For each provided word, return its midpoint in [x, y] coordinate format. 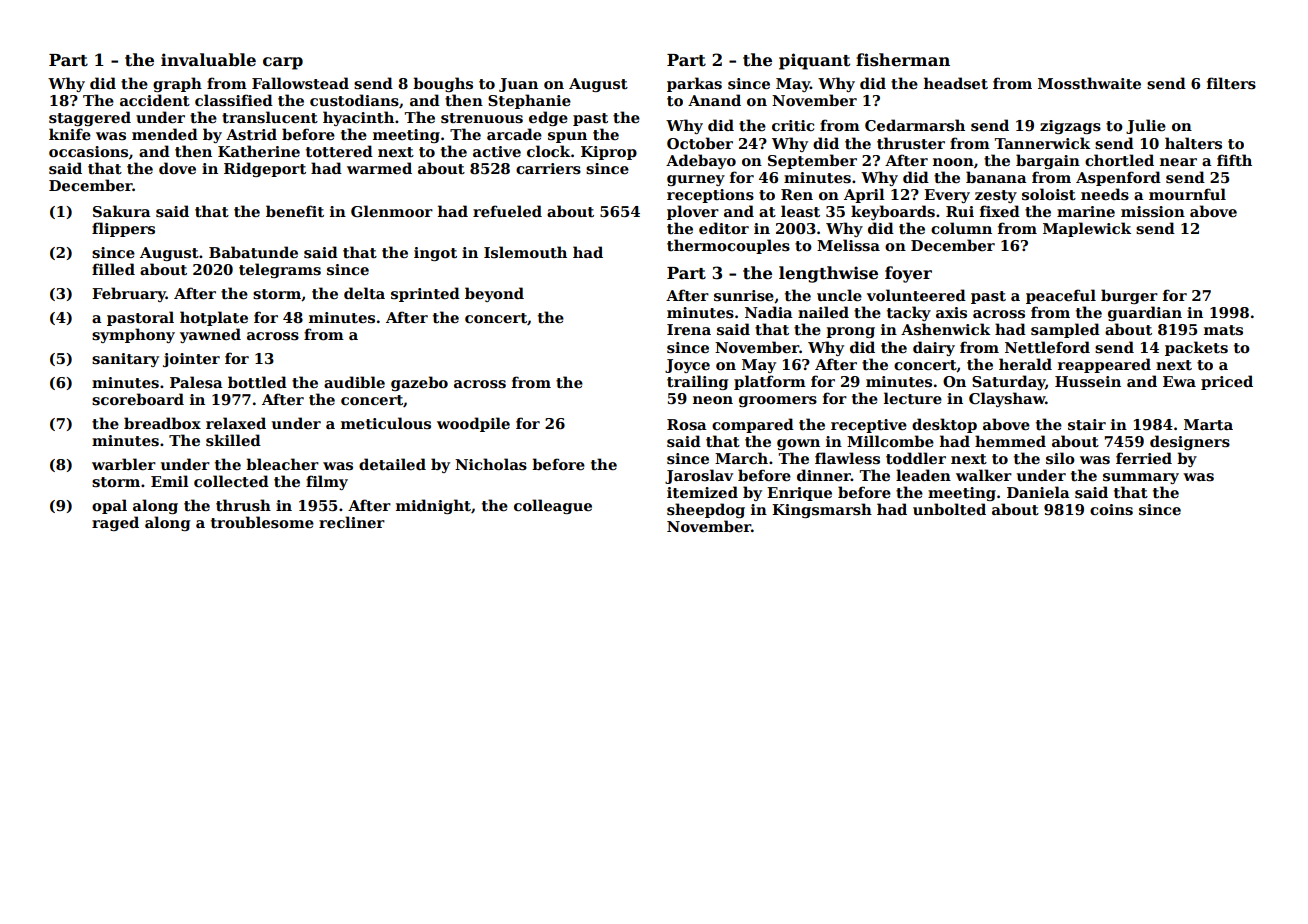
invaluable [208, 60]
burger [1129, 296]
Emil [170, 481]
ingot [435, 254]
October [700, 143]
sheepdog [706, 510]
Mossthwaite [1089, 83]
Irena [689, 329]
